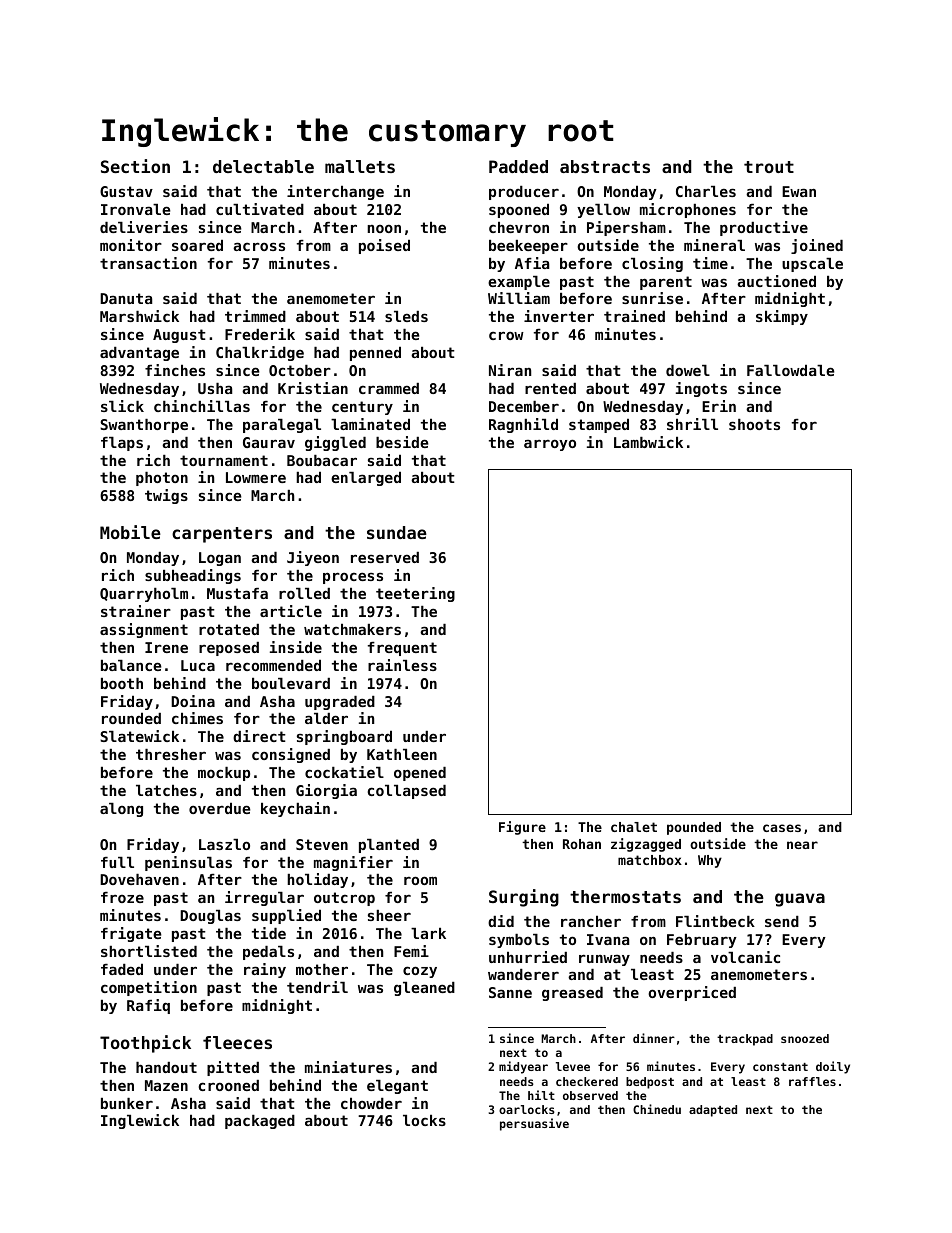 This screenshot has height=1233, width=952. What do you see at coordinates (519, 283) in the screenshot?
I see `example` at bounding box center [519, 283].
